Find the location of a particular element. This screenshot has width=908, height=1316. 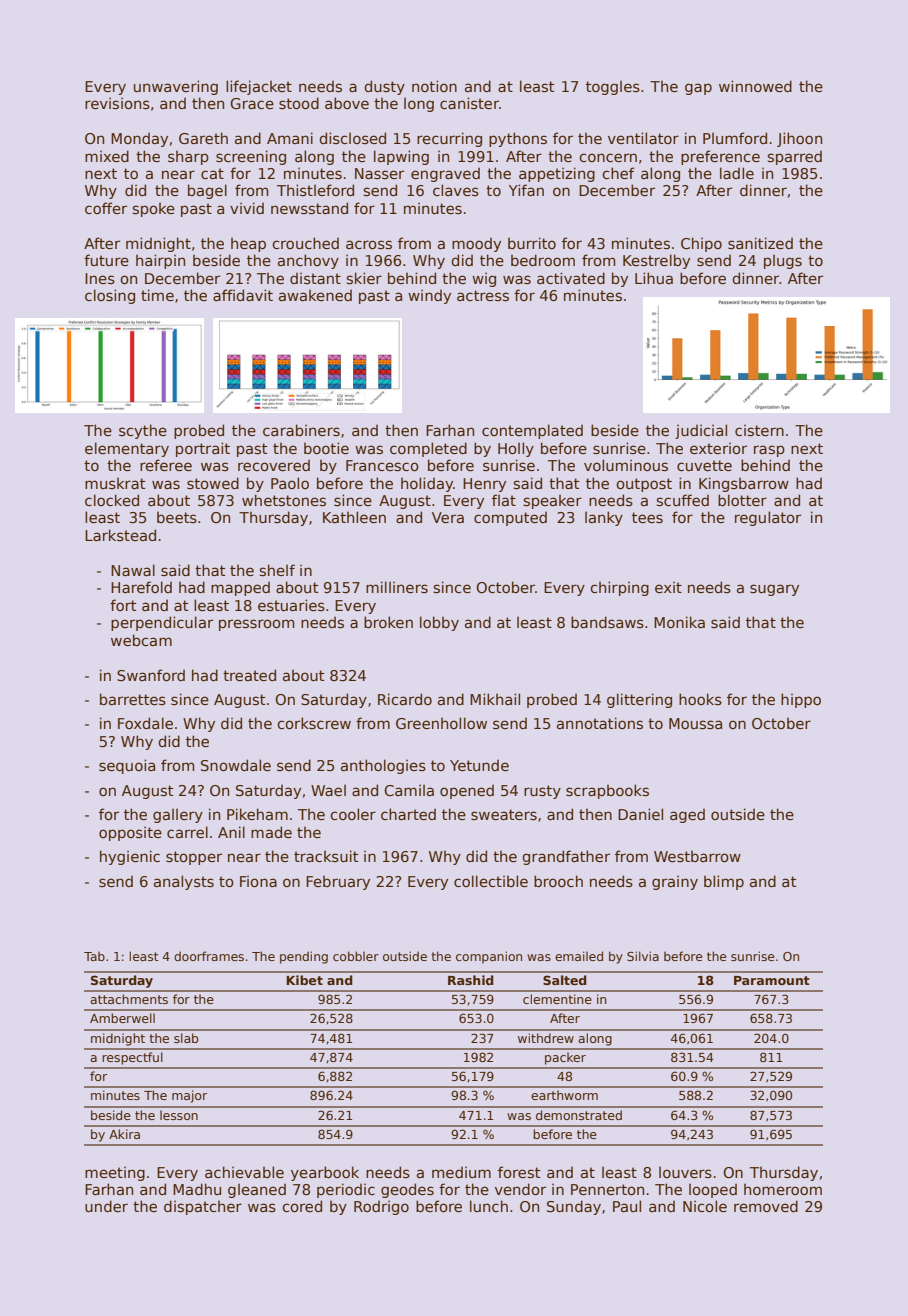

rusty is located at coordinates (542, 792).
